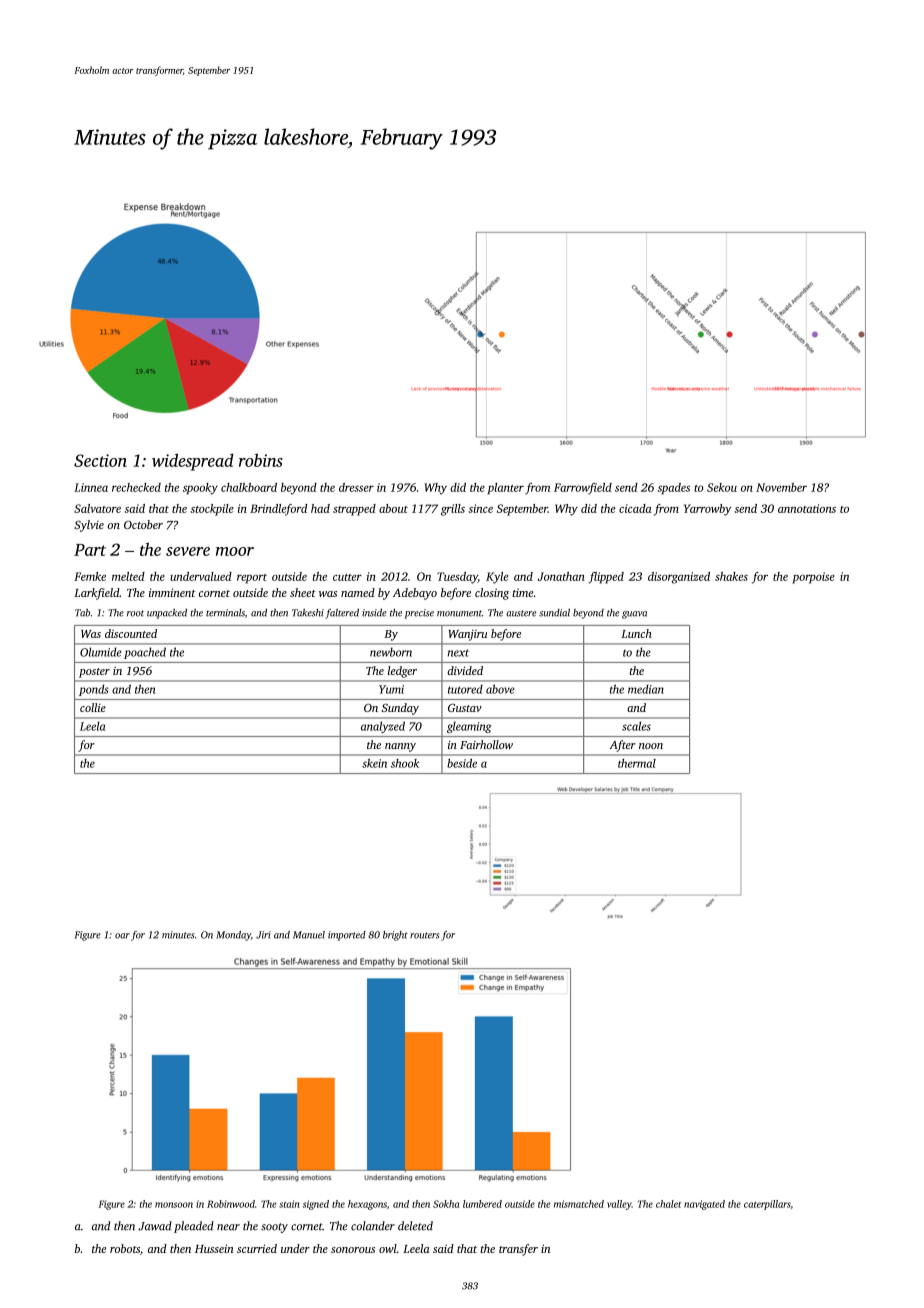 The height and width of the image is (1308, 924). What do you see at coordinates (263, 935) in the image?
I see `Jiri` at bounding box center [263, 935].
